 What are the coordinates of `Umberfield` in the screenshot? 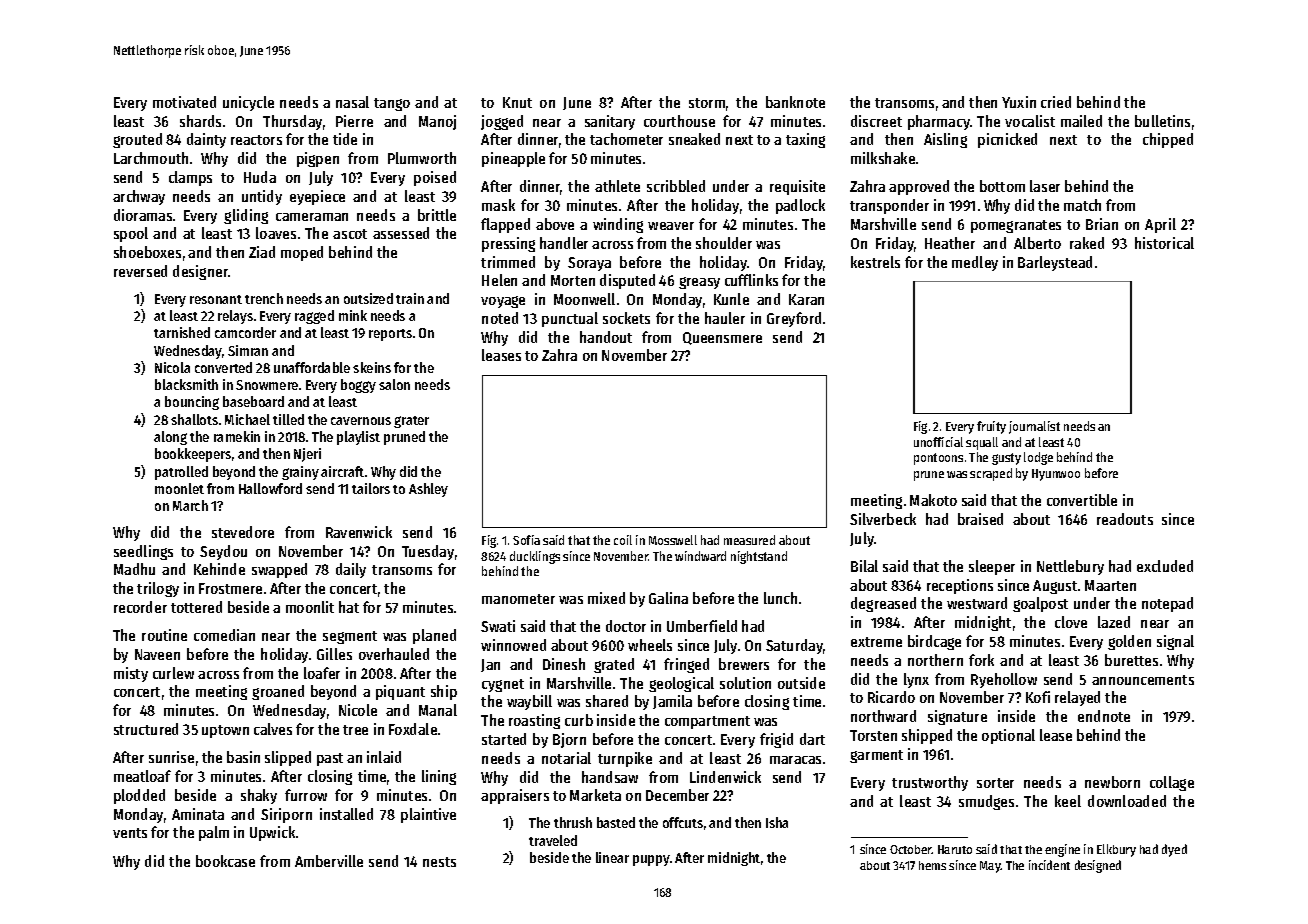 It's located at (702, 626).
